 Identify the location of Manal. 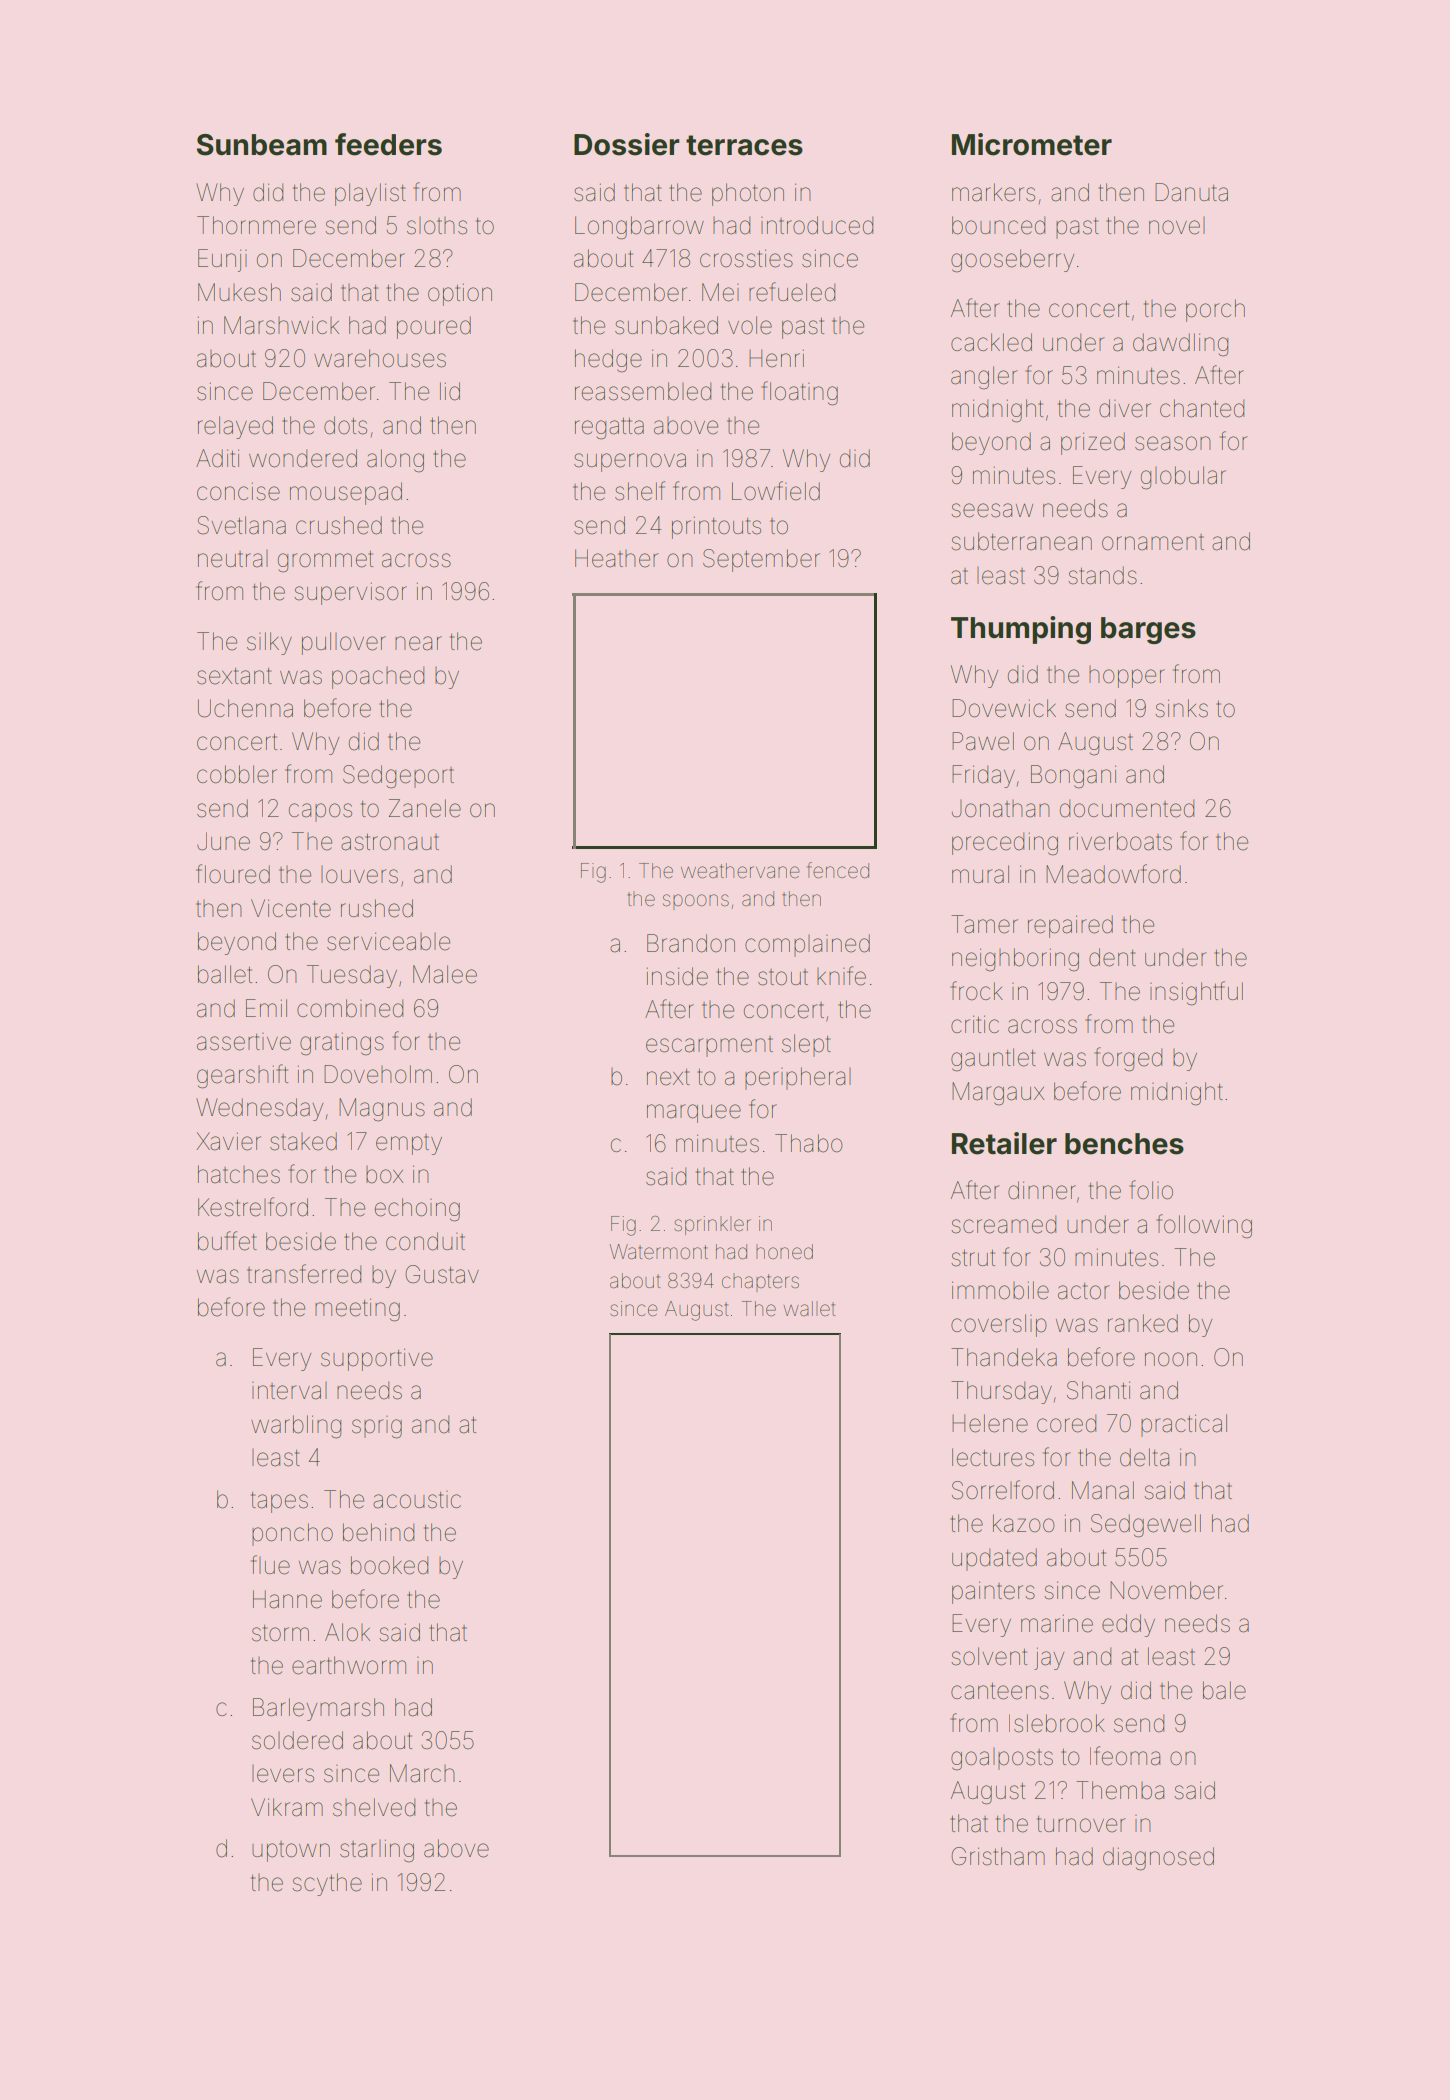
(1103, 1490).
